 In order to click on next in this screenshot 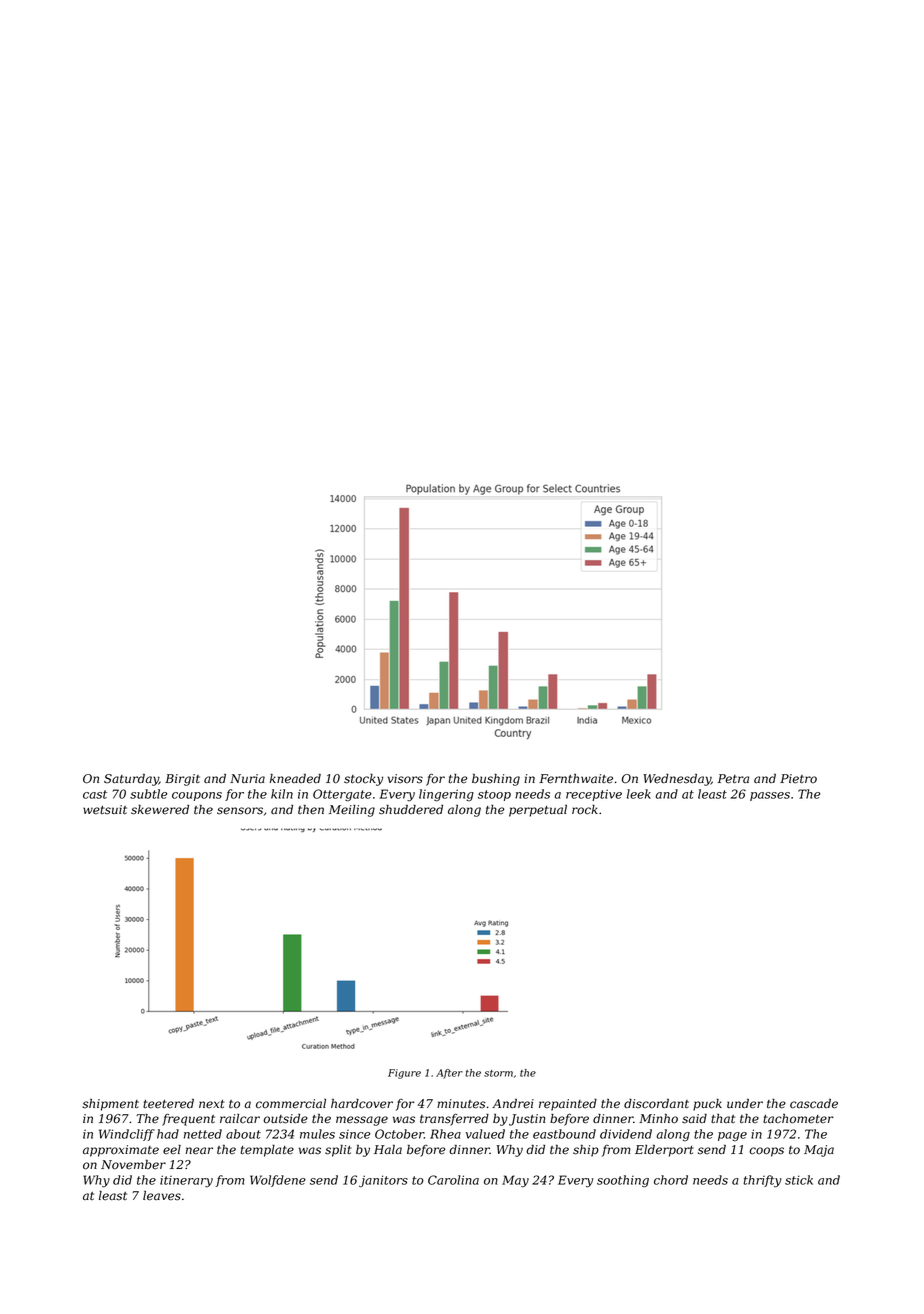, I will do `click(212, 1104)`.
